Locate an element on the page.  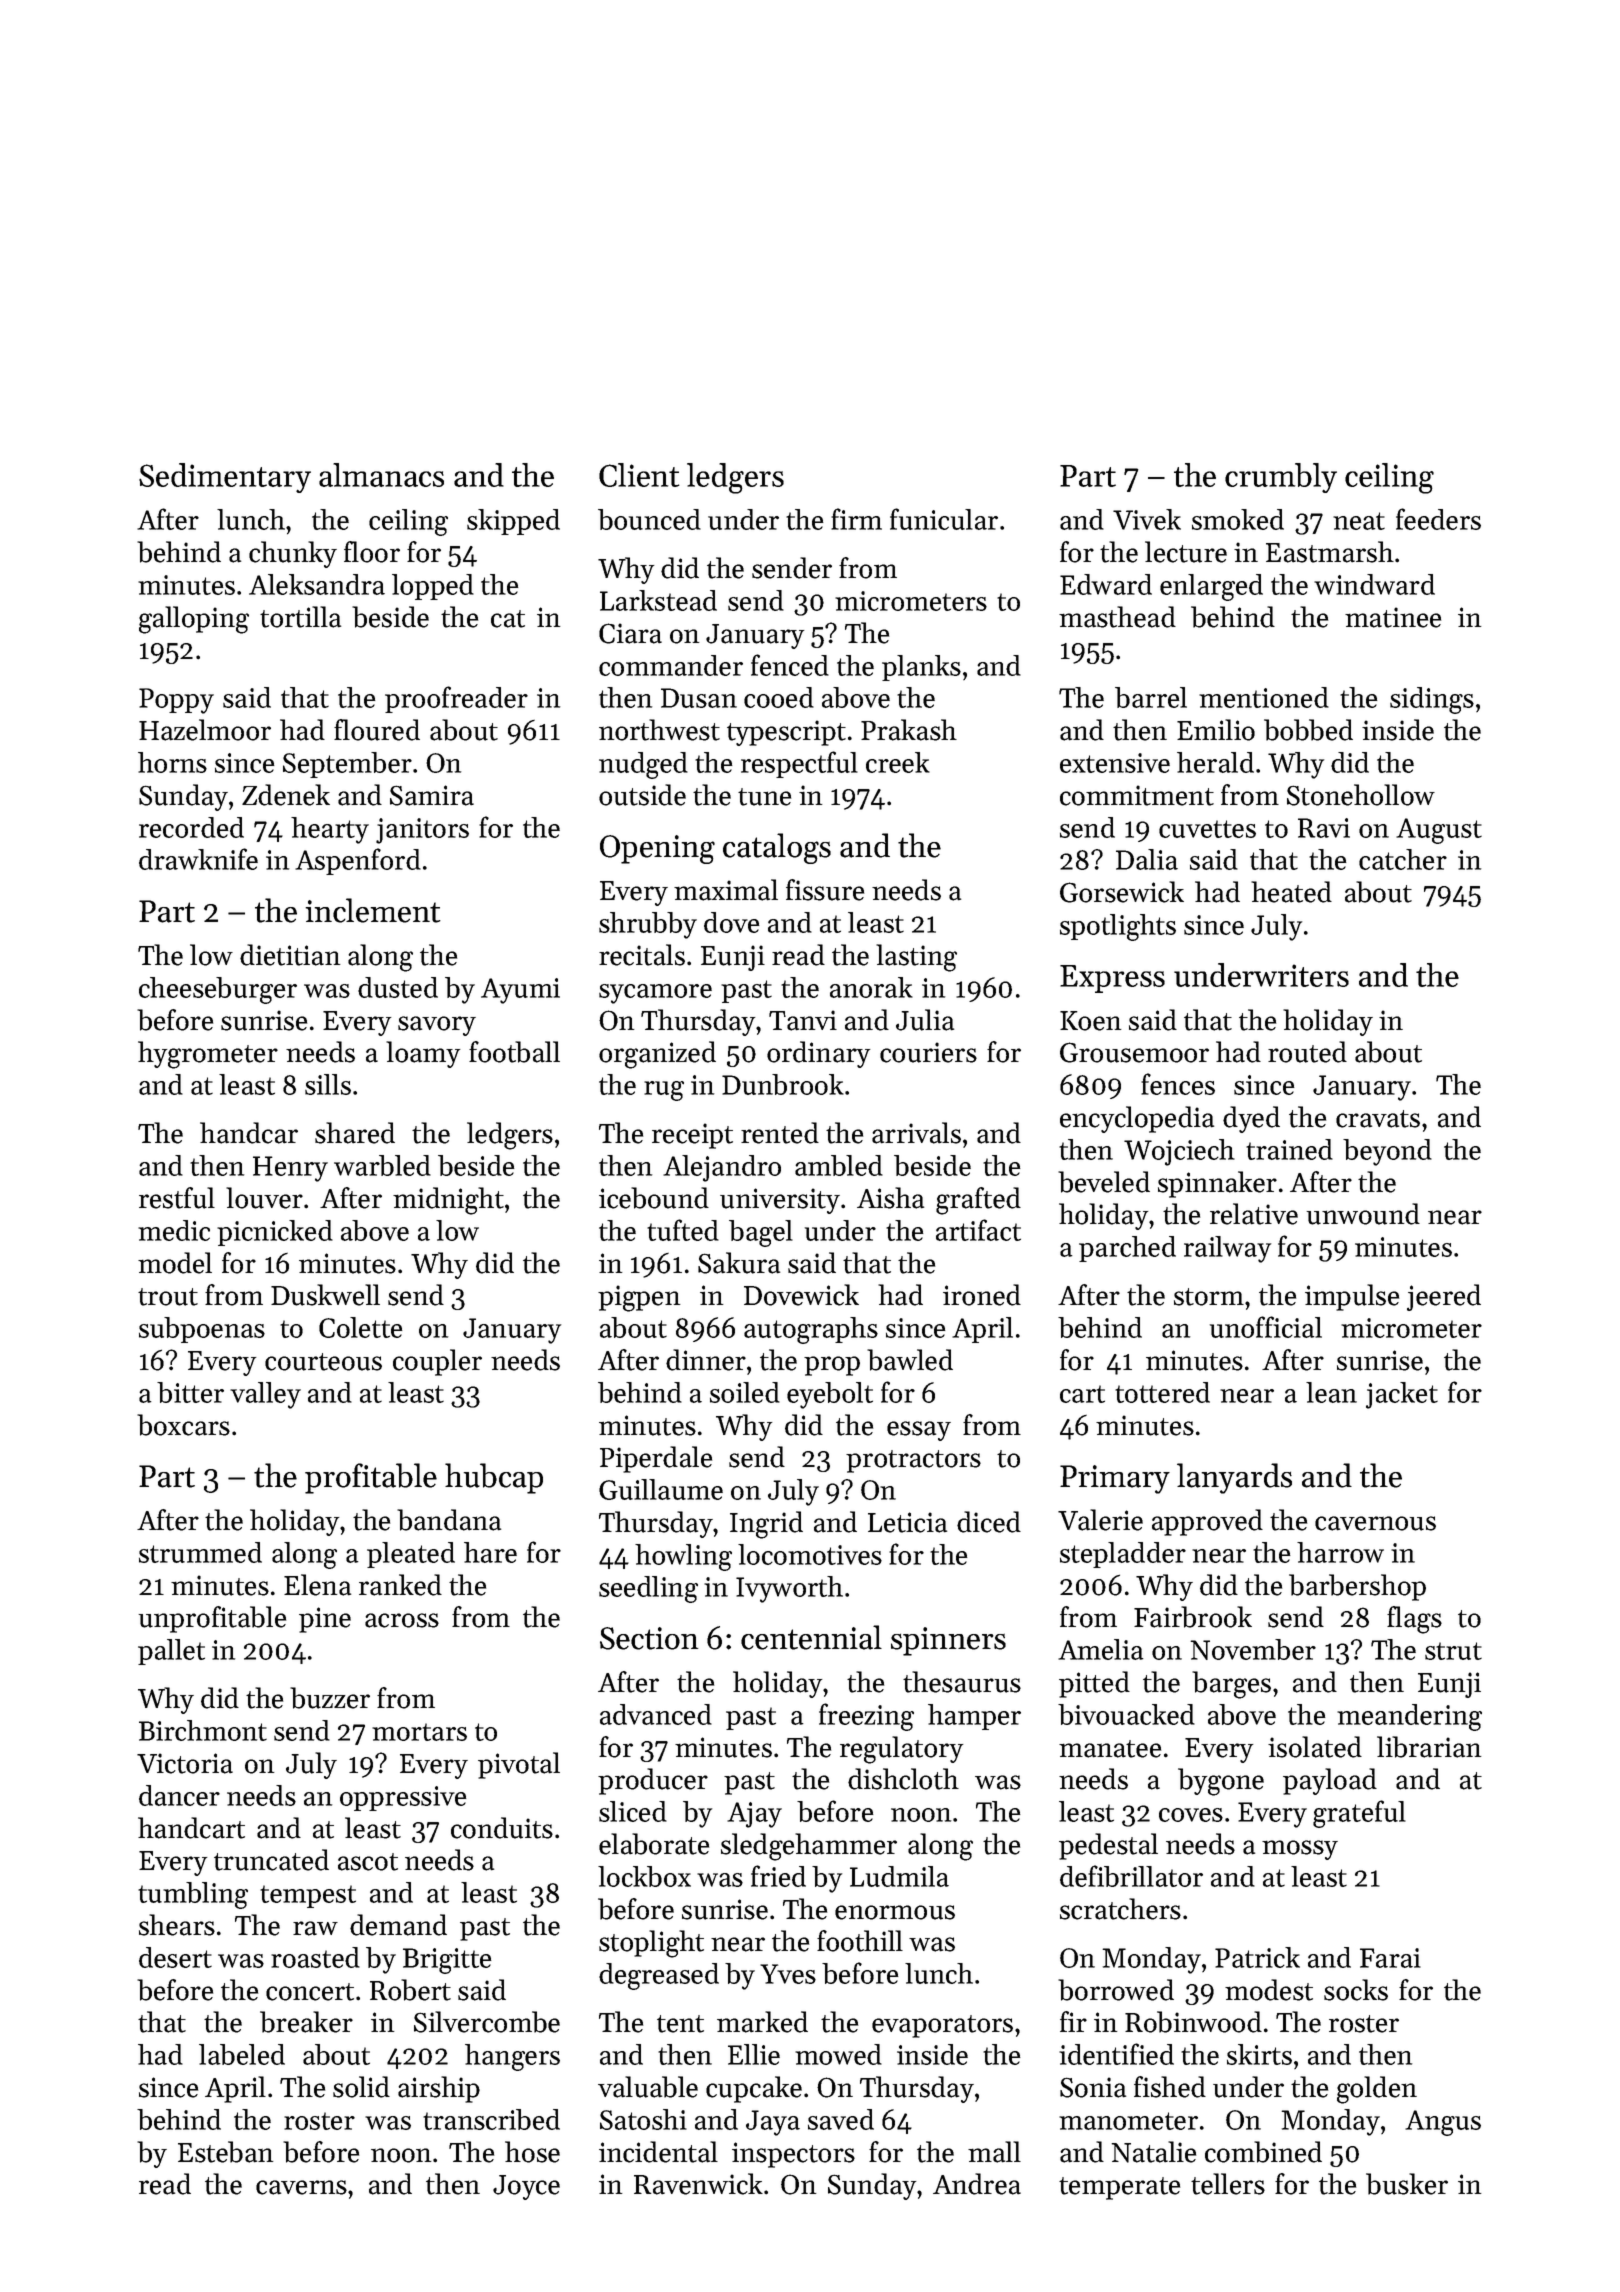
stoplight is located at coordinates (651, 1944).
